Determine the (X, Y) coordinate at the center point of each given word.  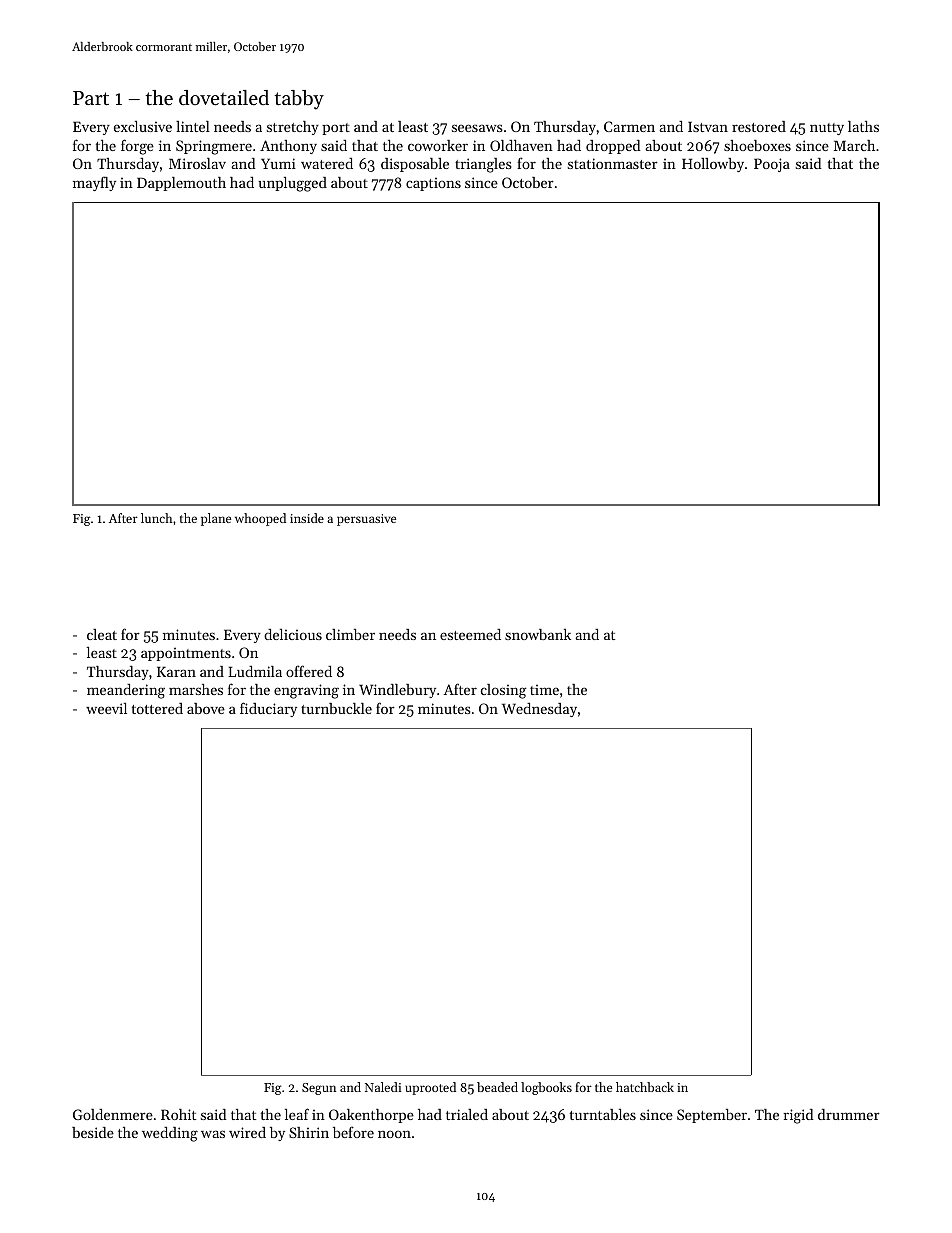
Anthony (288, 147)
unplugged (293, 184)
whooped (260, 519)
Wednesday (539, 710)
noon (394, 1134)
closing (504, 691)
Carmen (629, 126)
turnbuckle (336, 708)
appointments (186, 654)
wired (247, 1132)
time (544, 689)
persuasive (366, 520)
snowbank (538, 634)
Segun (319, 1089)
